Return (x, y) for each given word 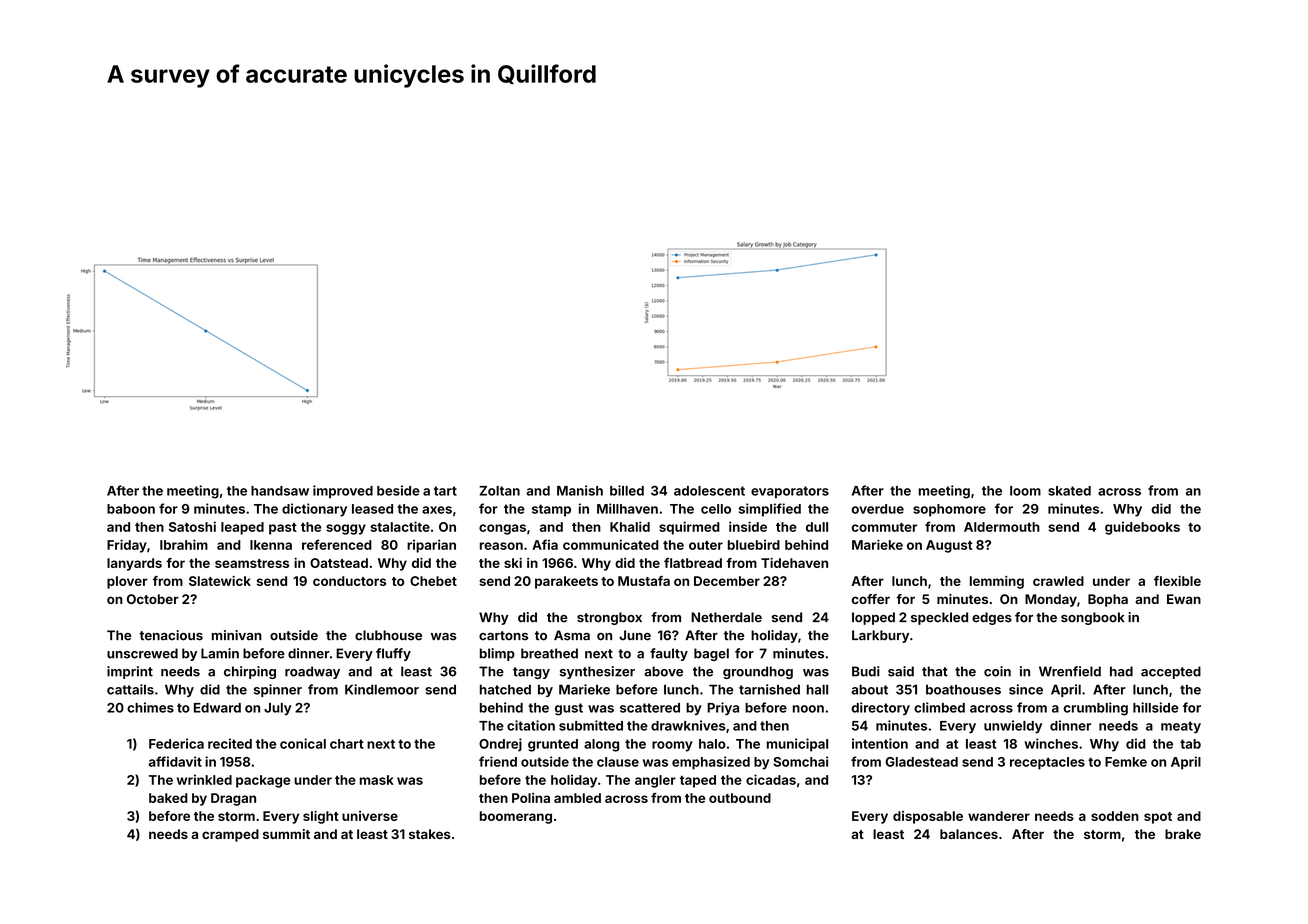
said (901, 671)
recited (230, 743)
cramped (230, 835)
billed (627, 490)
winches (1051, 743)
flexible (1177, 581)
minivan (237, 635)
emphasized (711, 763)
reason (501, 546)
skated (1069, 491)
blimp (497, 654)
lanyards (134, 564)
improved (343, 491)
